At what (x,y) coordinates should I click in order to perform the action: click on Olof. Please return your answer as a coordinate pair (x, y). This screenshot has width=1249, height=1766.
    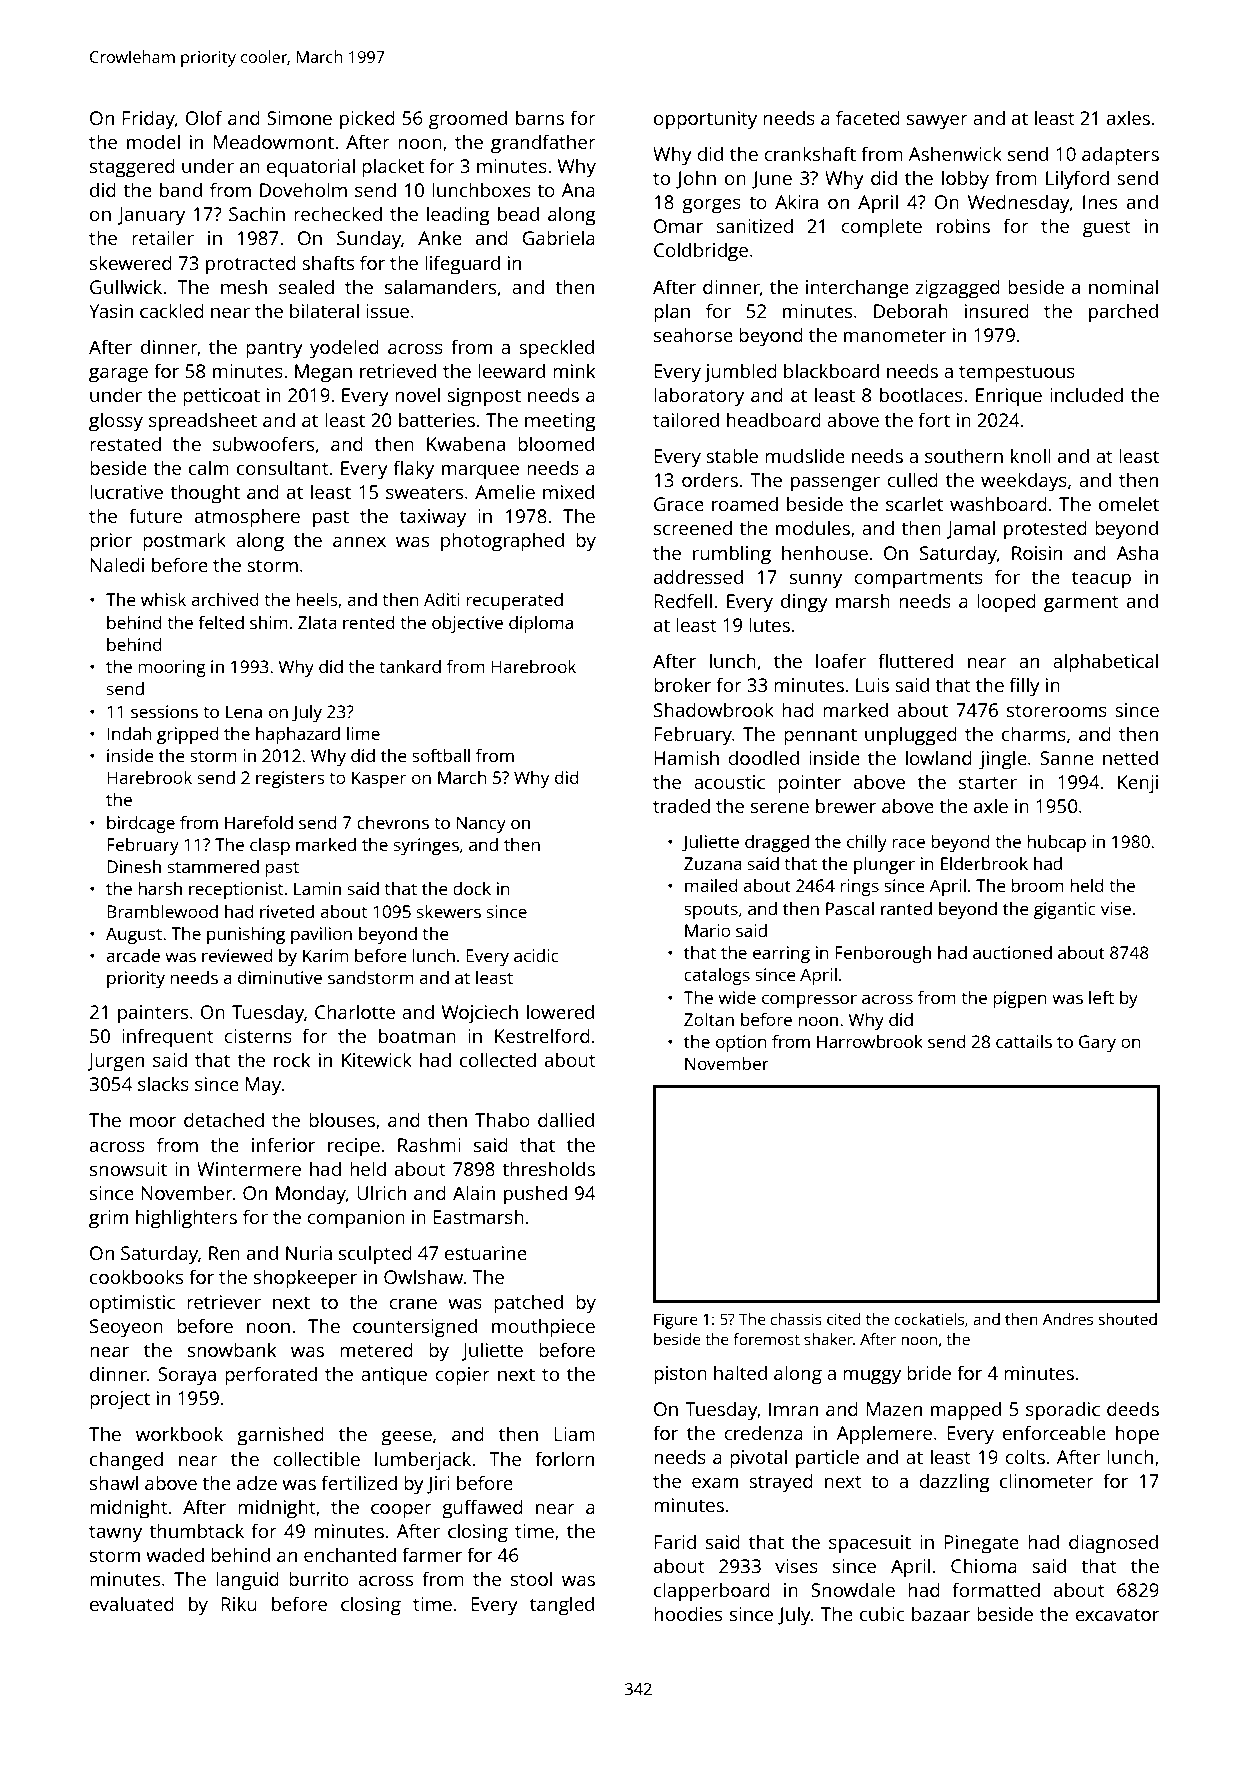
    Looking at the image, I should click on (204, 117).
